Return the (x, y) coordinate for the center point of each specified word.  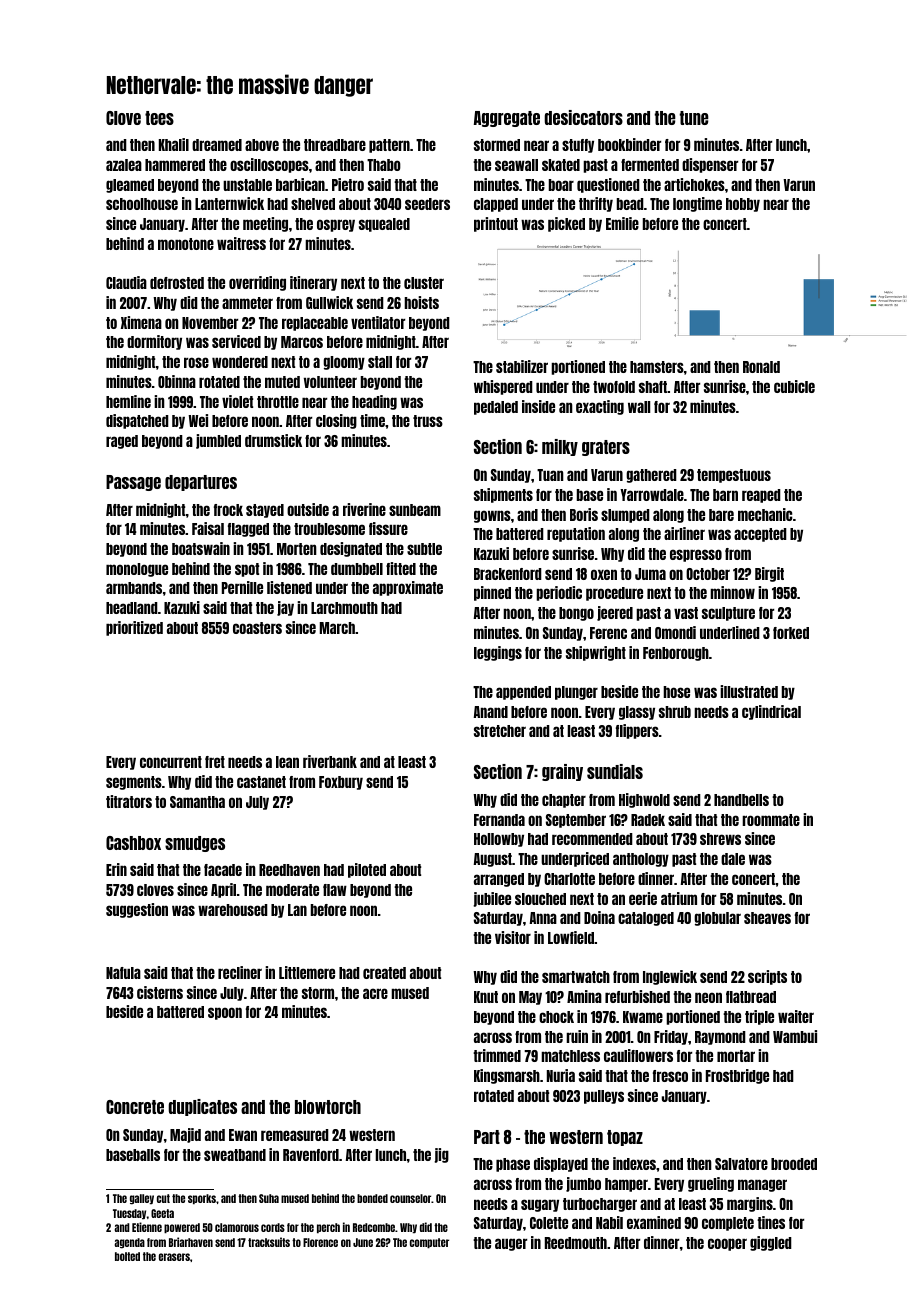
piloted (367, 870)
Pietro (348, 184)
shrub (675, 712)
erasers (174, 1257)
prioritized (134, 628)
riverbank (330, 761)
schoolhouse (142, 204)
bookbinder (629, 144)
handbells (741, 800)
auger (511, 1244)
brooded (794, 1164)
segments (134, 783)
